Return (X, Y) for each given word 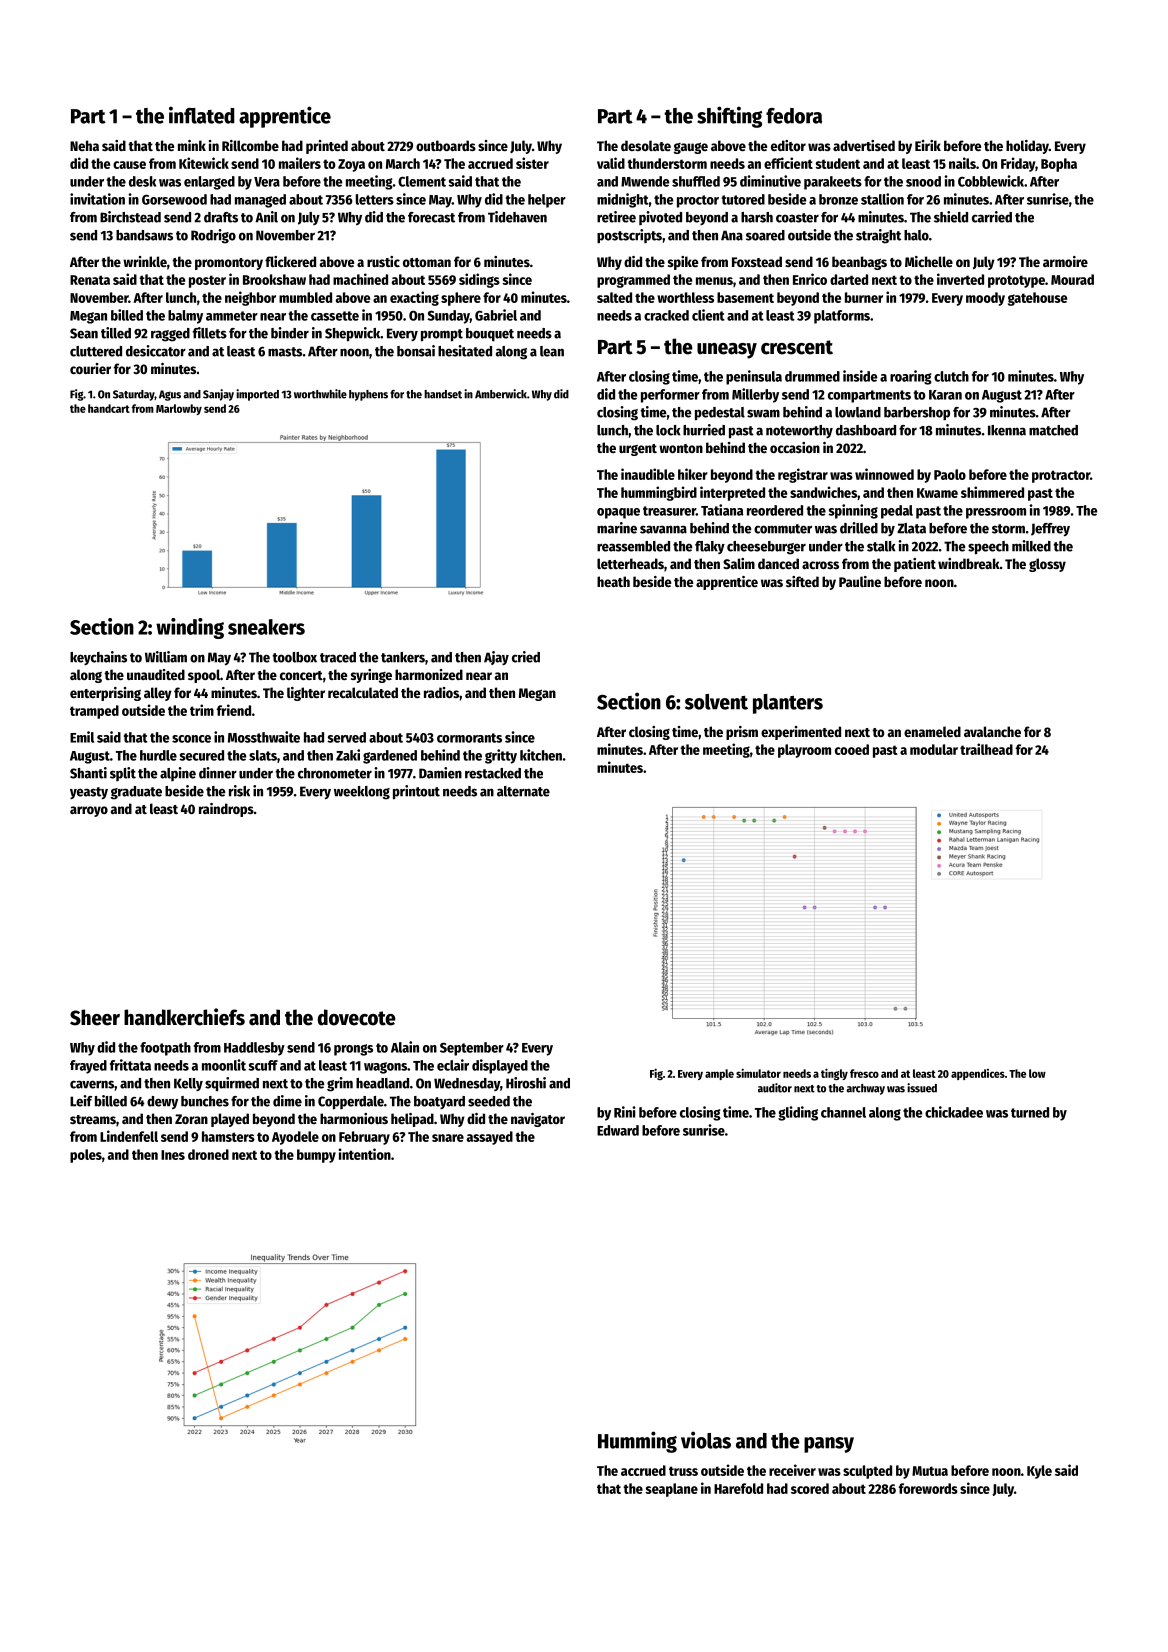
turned (1030, 1112)
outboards (446, 145)
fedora (794, 116)
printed (327, 147)
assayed (490, 1138)
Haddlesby (254, 1049)
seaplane (672, 1490)
